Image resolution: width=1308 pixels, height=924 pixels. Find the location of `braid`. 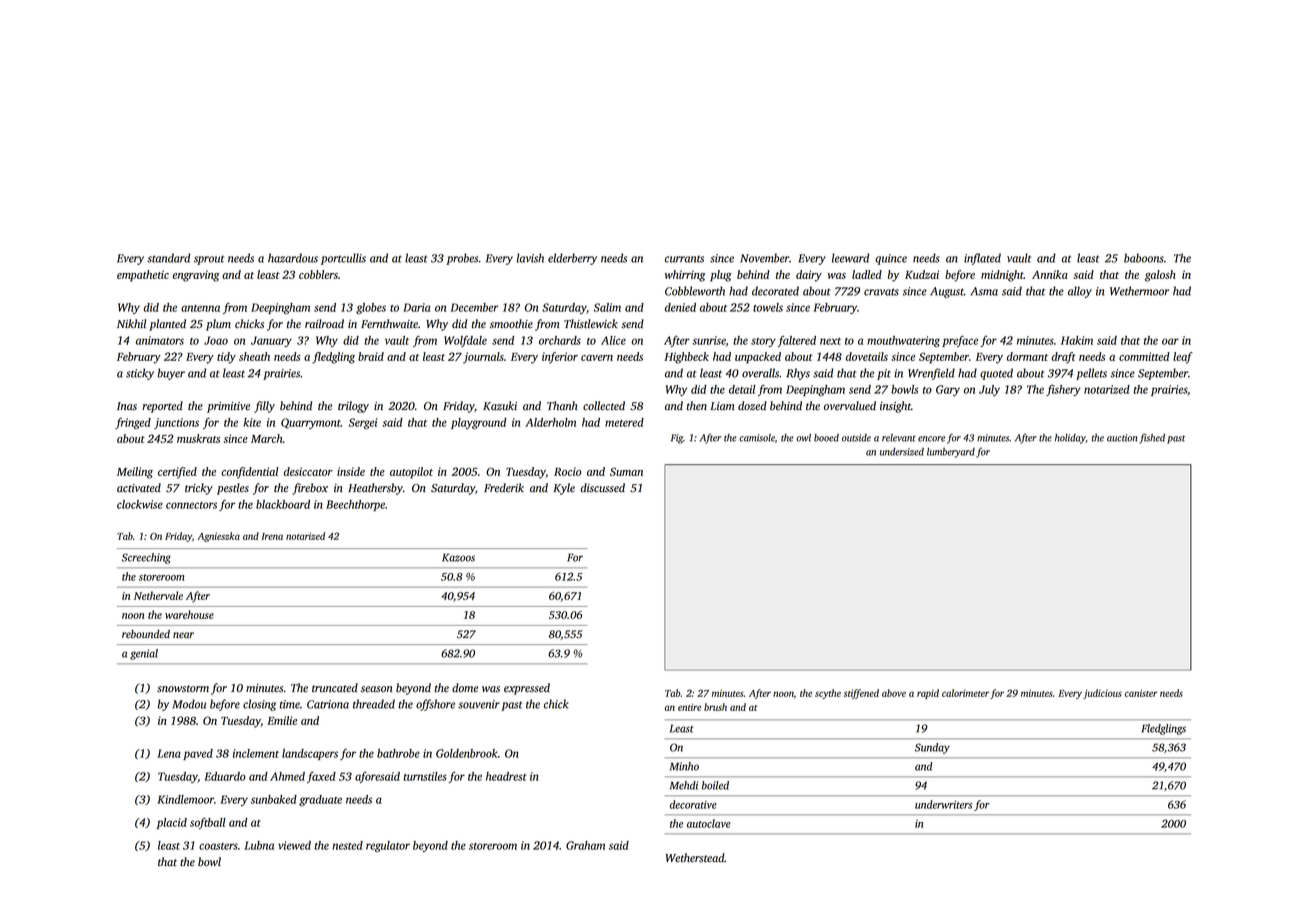

braid is located at coordinates (371, 356).
